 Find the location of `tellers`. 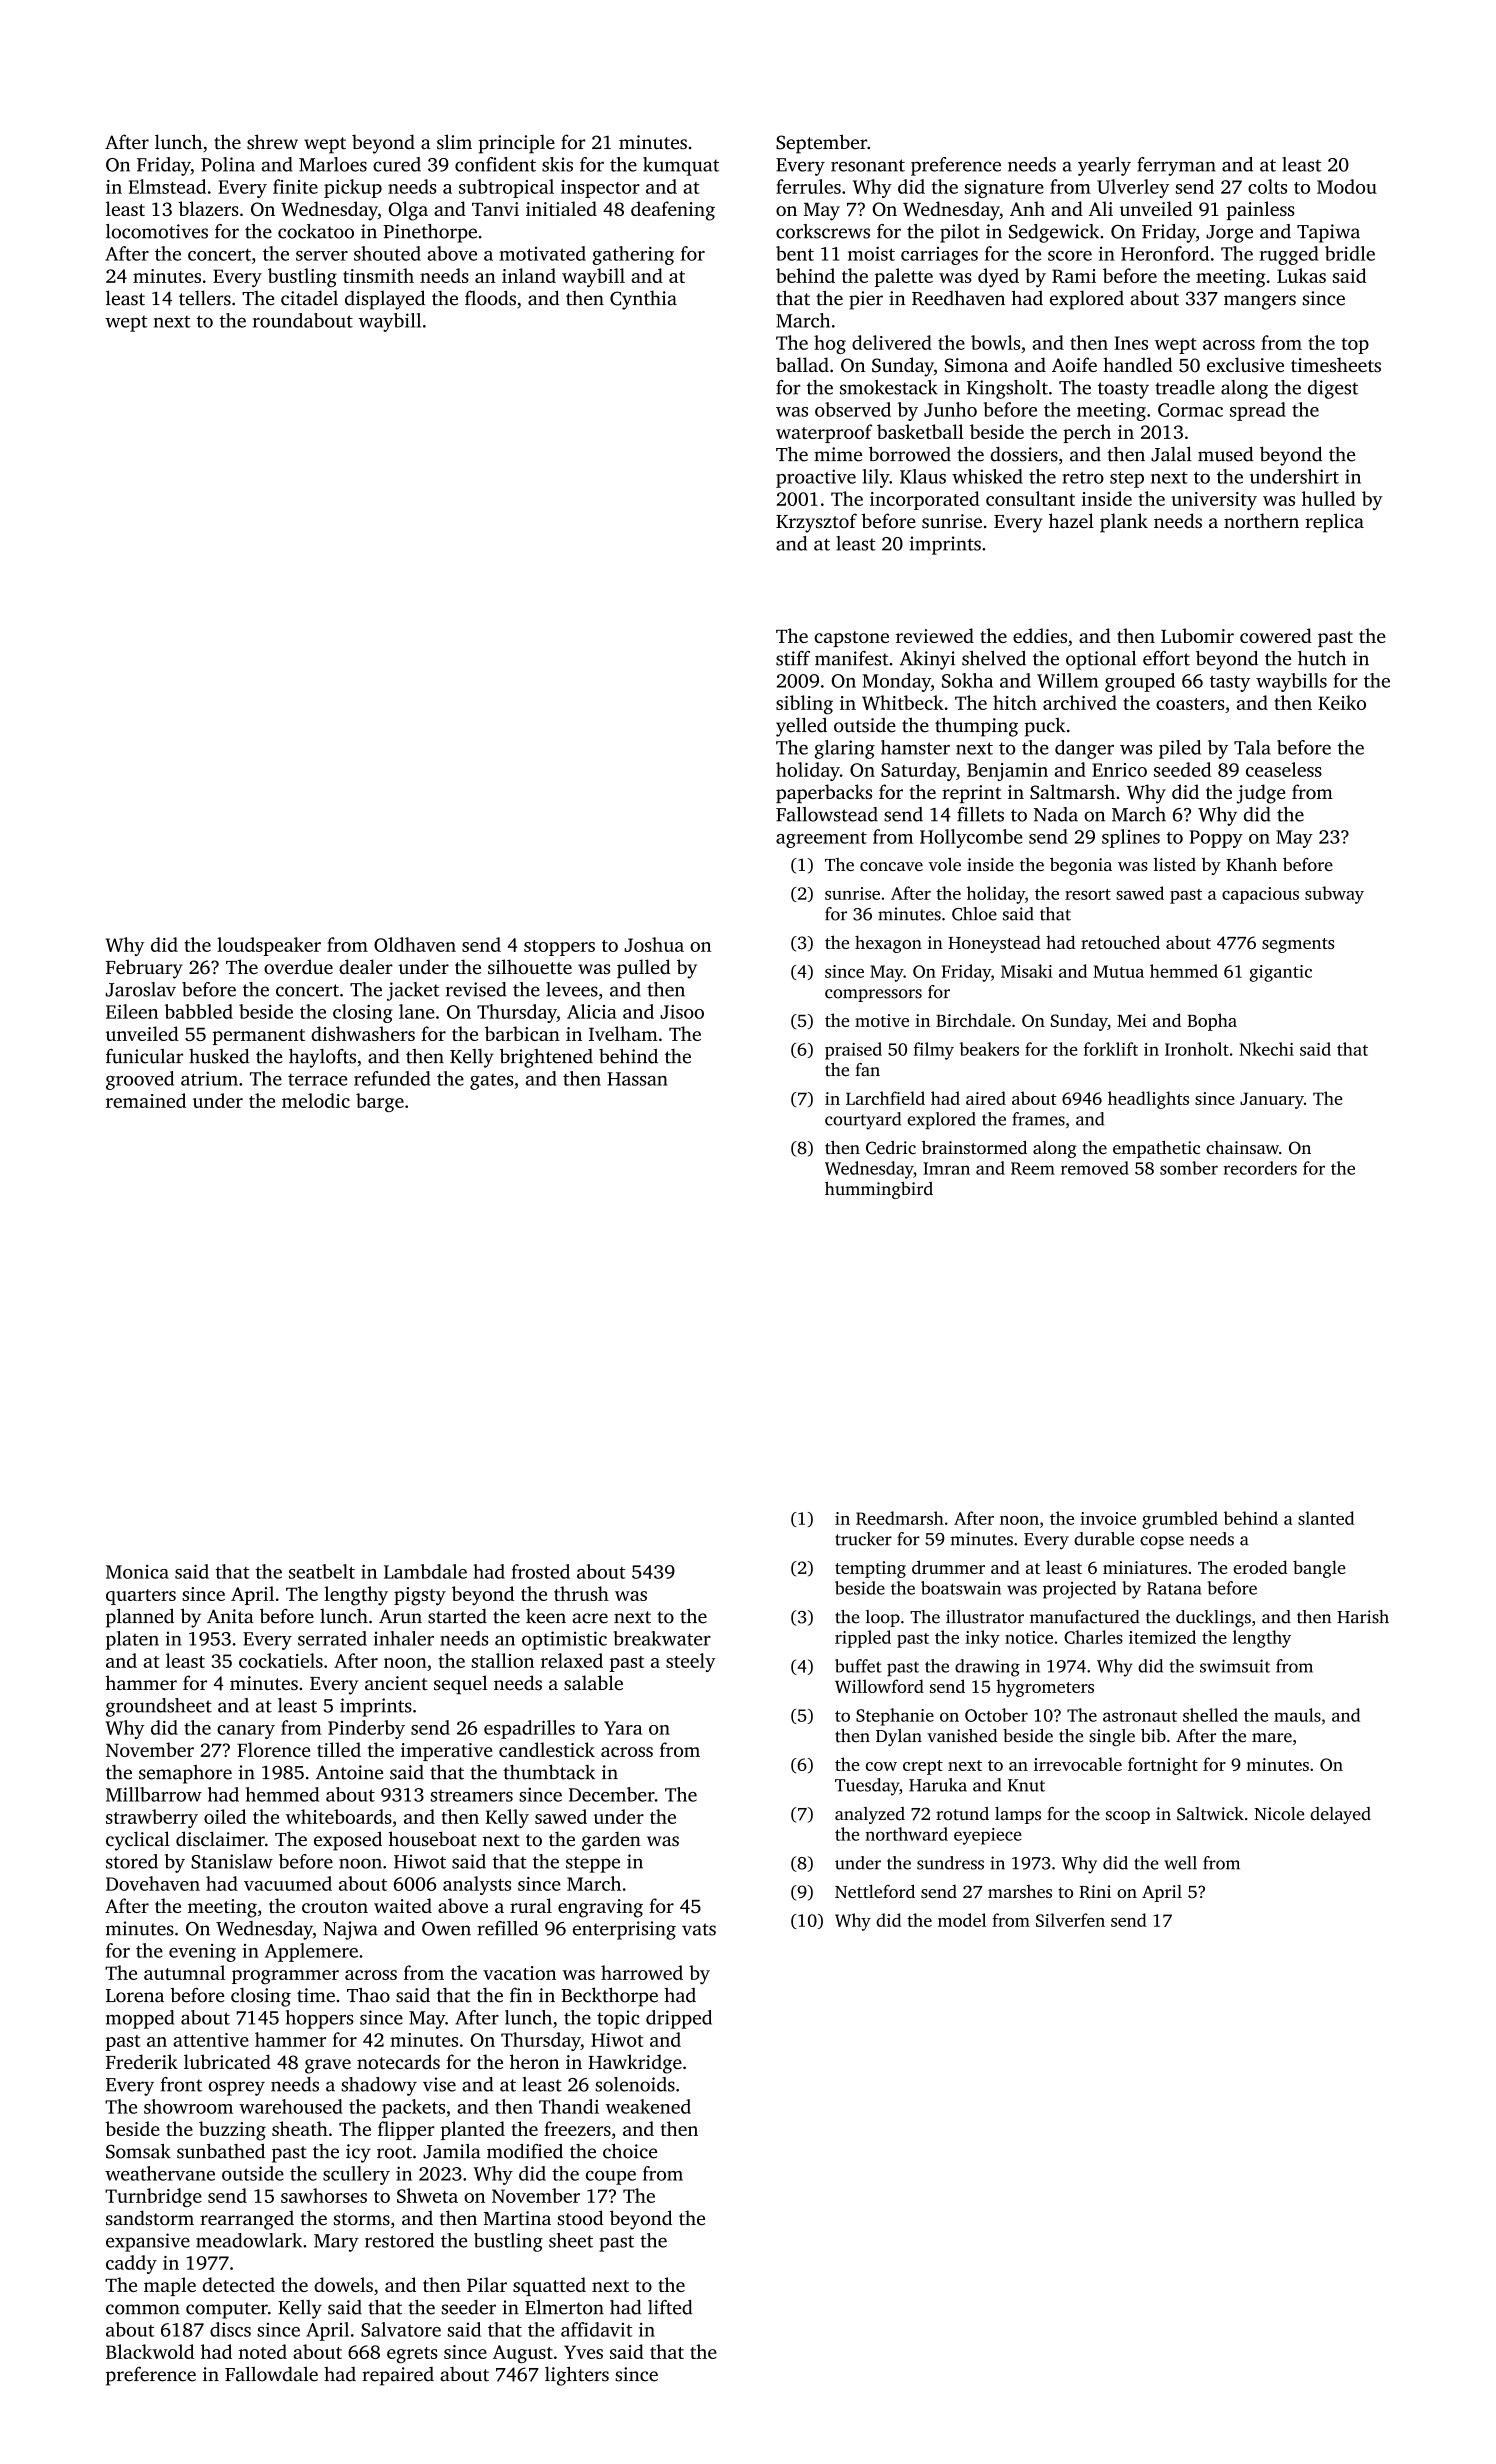

tellers is located at coordinates (205, 298).
